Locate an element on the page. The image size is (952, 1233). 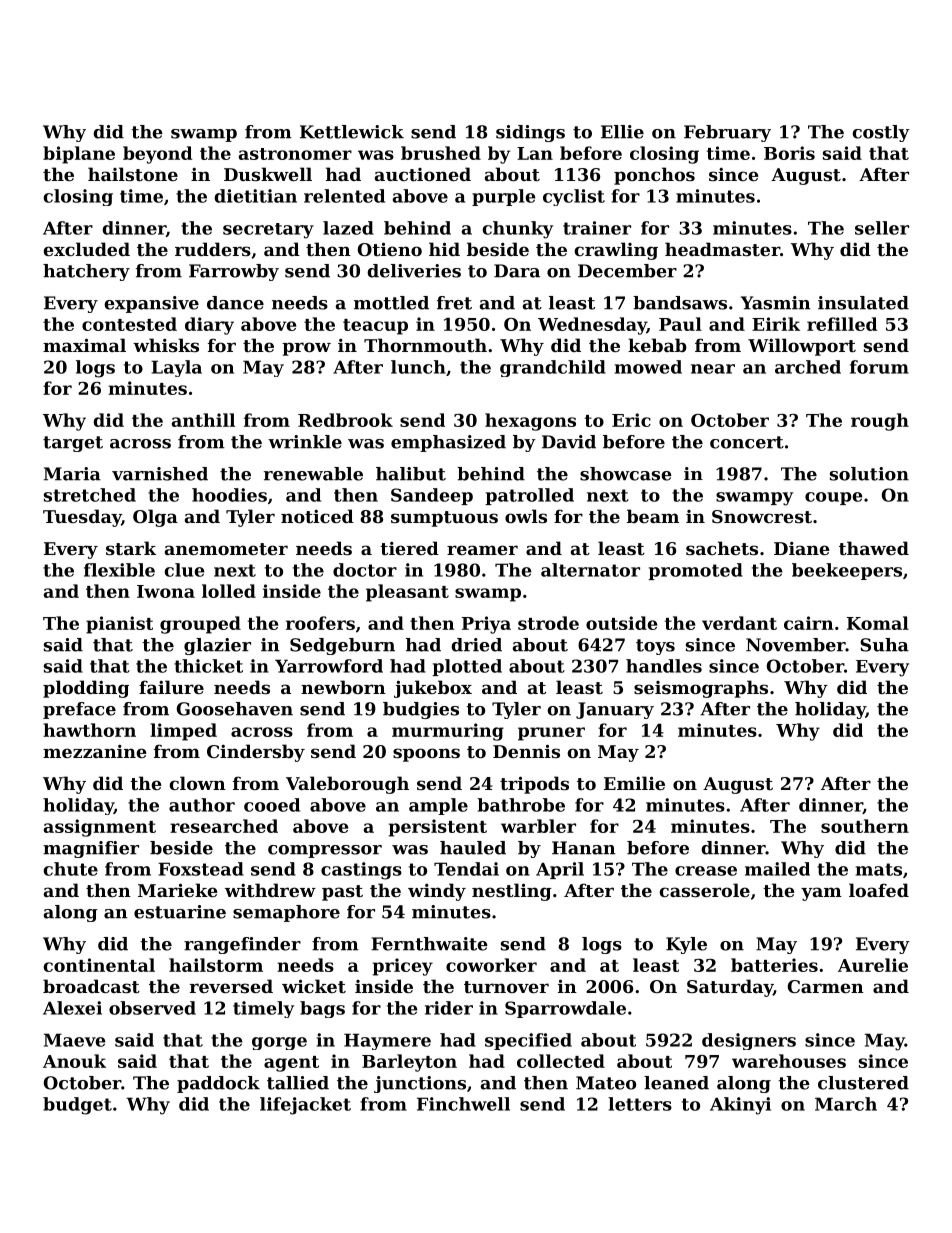
headmaster is located at coordinates (722, 249).
